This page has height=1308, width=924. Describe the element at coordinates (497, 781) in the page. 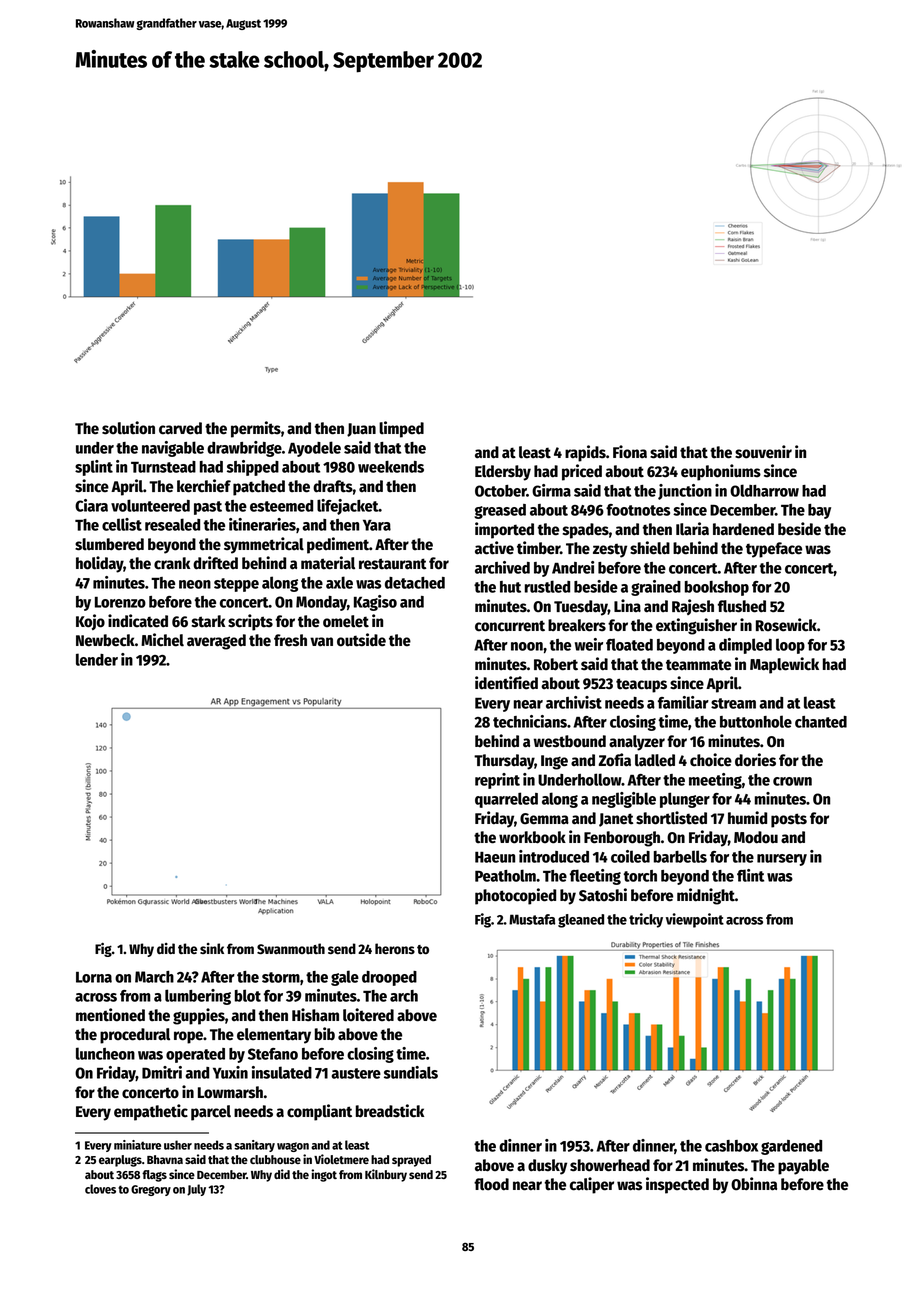

I see `reprint` at that location.
